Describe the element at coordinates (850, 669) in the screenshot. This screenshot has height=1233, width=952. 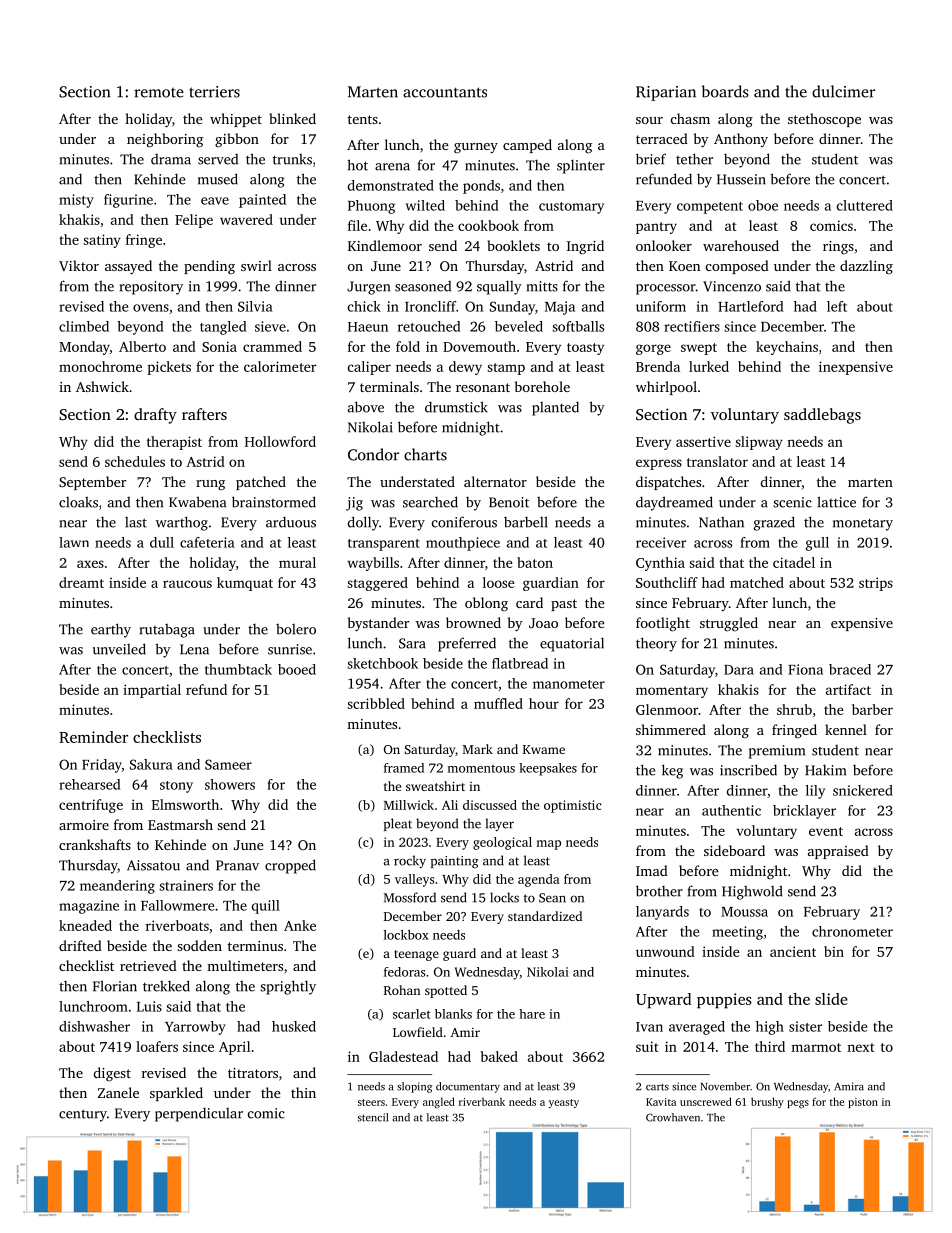
I see `braced` at that location.
